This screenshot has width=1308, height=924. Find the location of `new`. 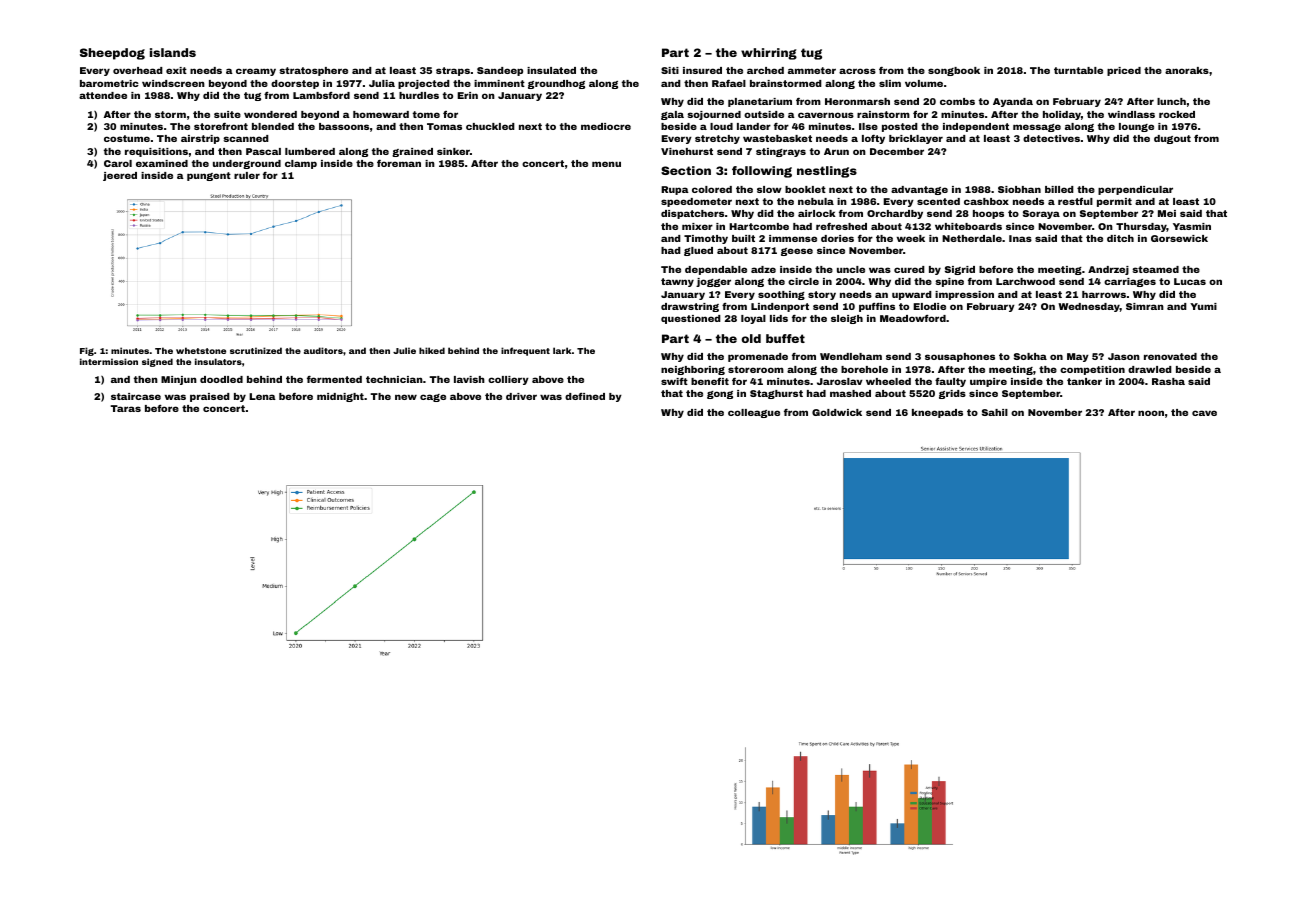

new is located at coordinates (406, 397).
